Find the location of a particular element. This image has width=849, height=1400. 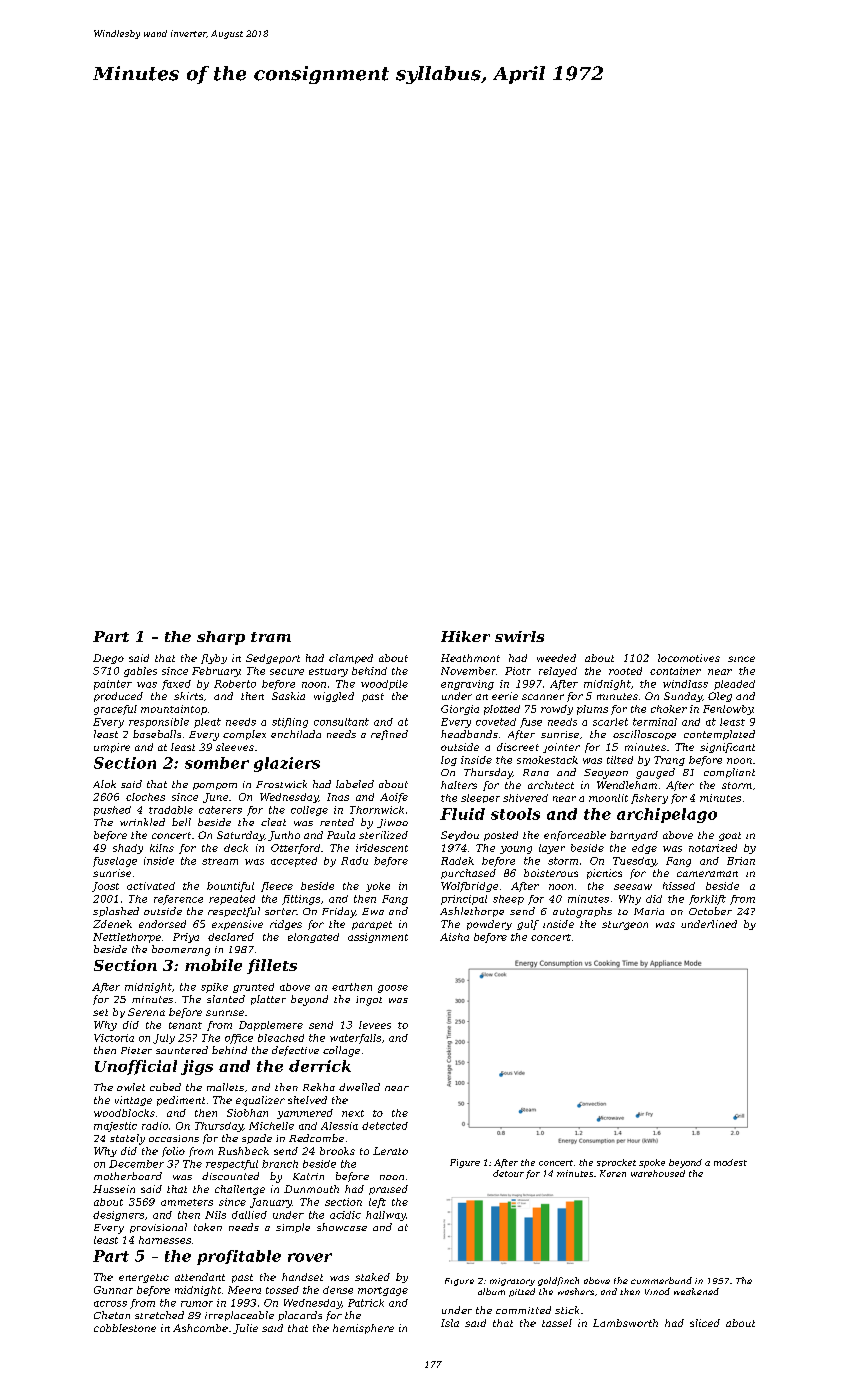

staked is located at coordinates (372, 1277).
